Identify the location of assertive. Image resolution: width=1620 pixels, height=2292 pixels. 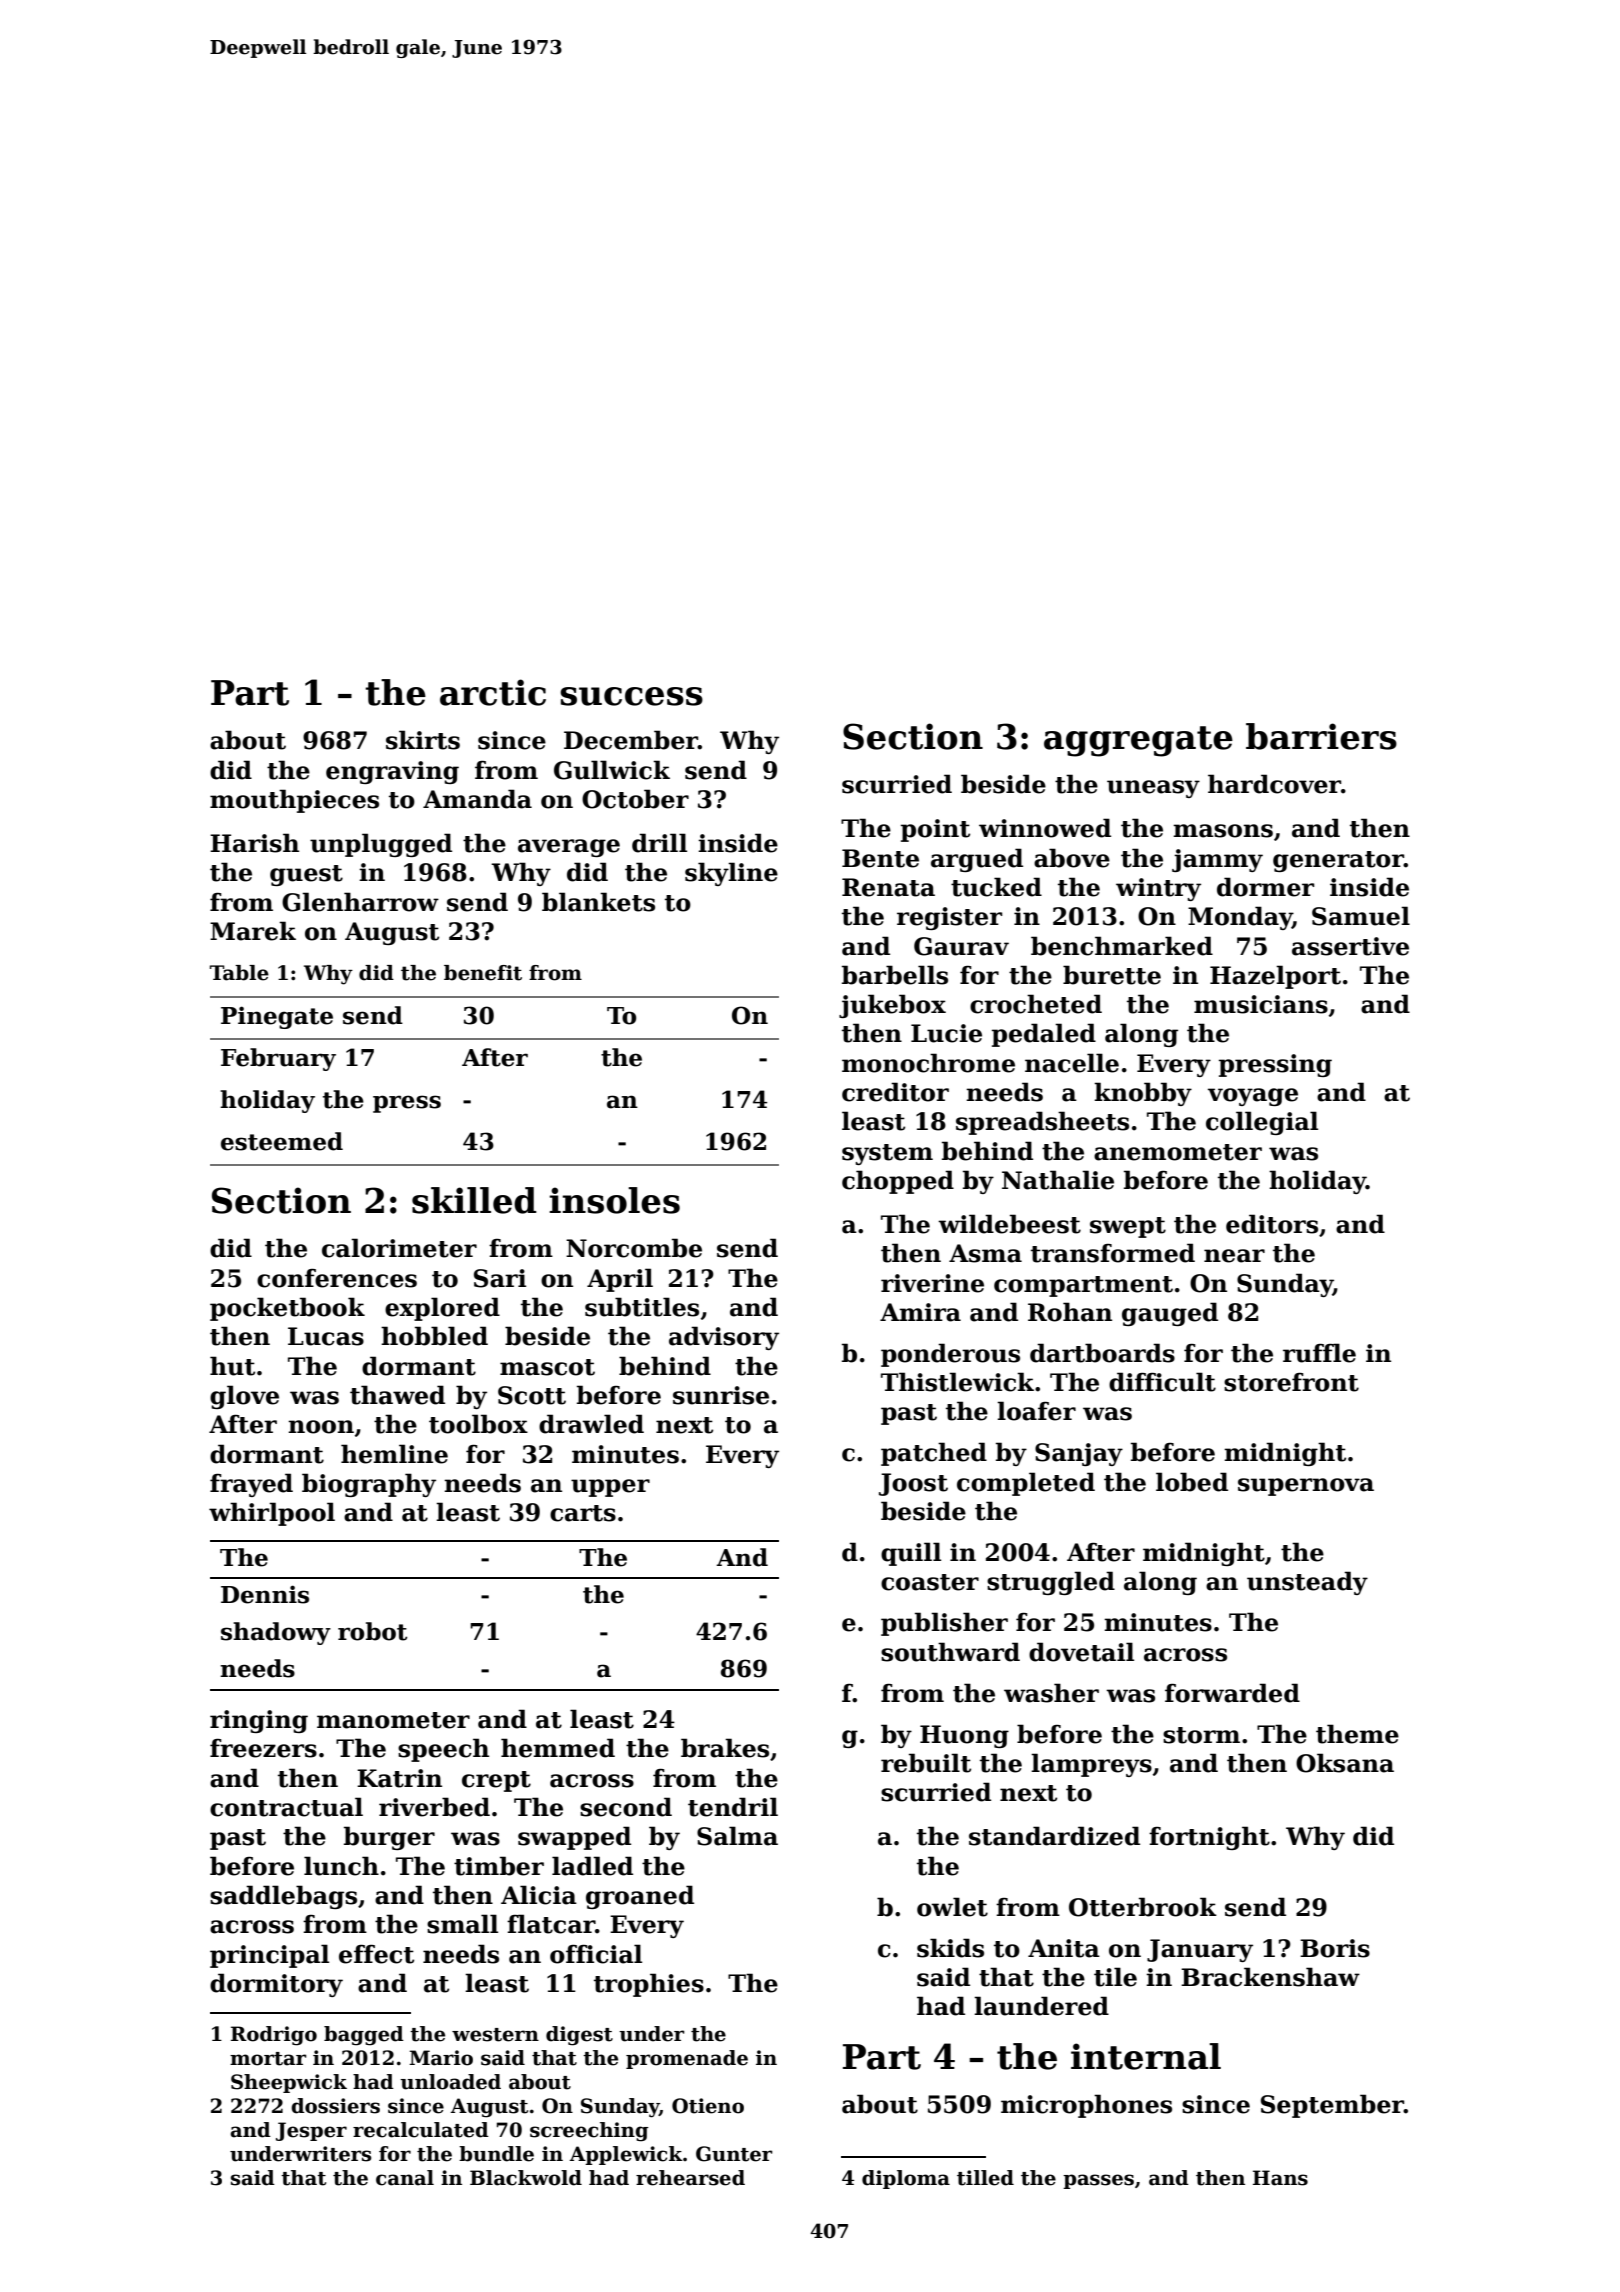
(1350, 946).
